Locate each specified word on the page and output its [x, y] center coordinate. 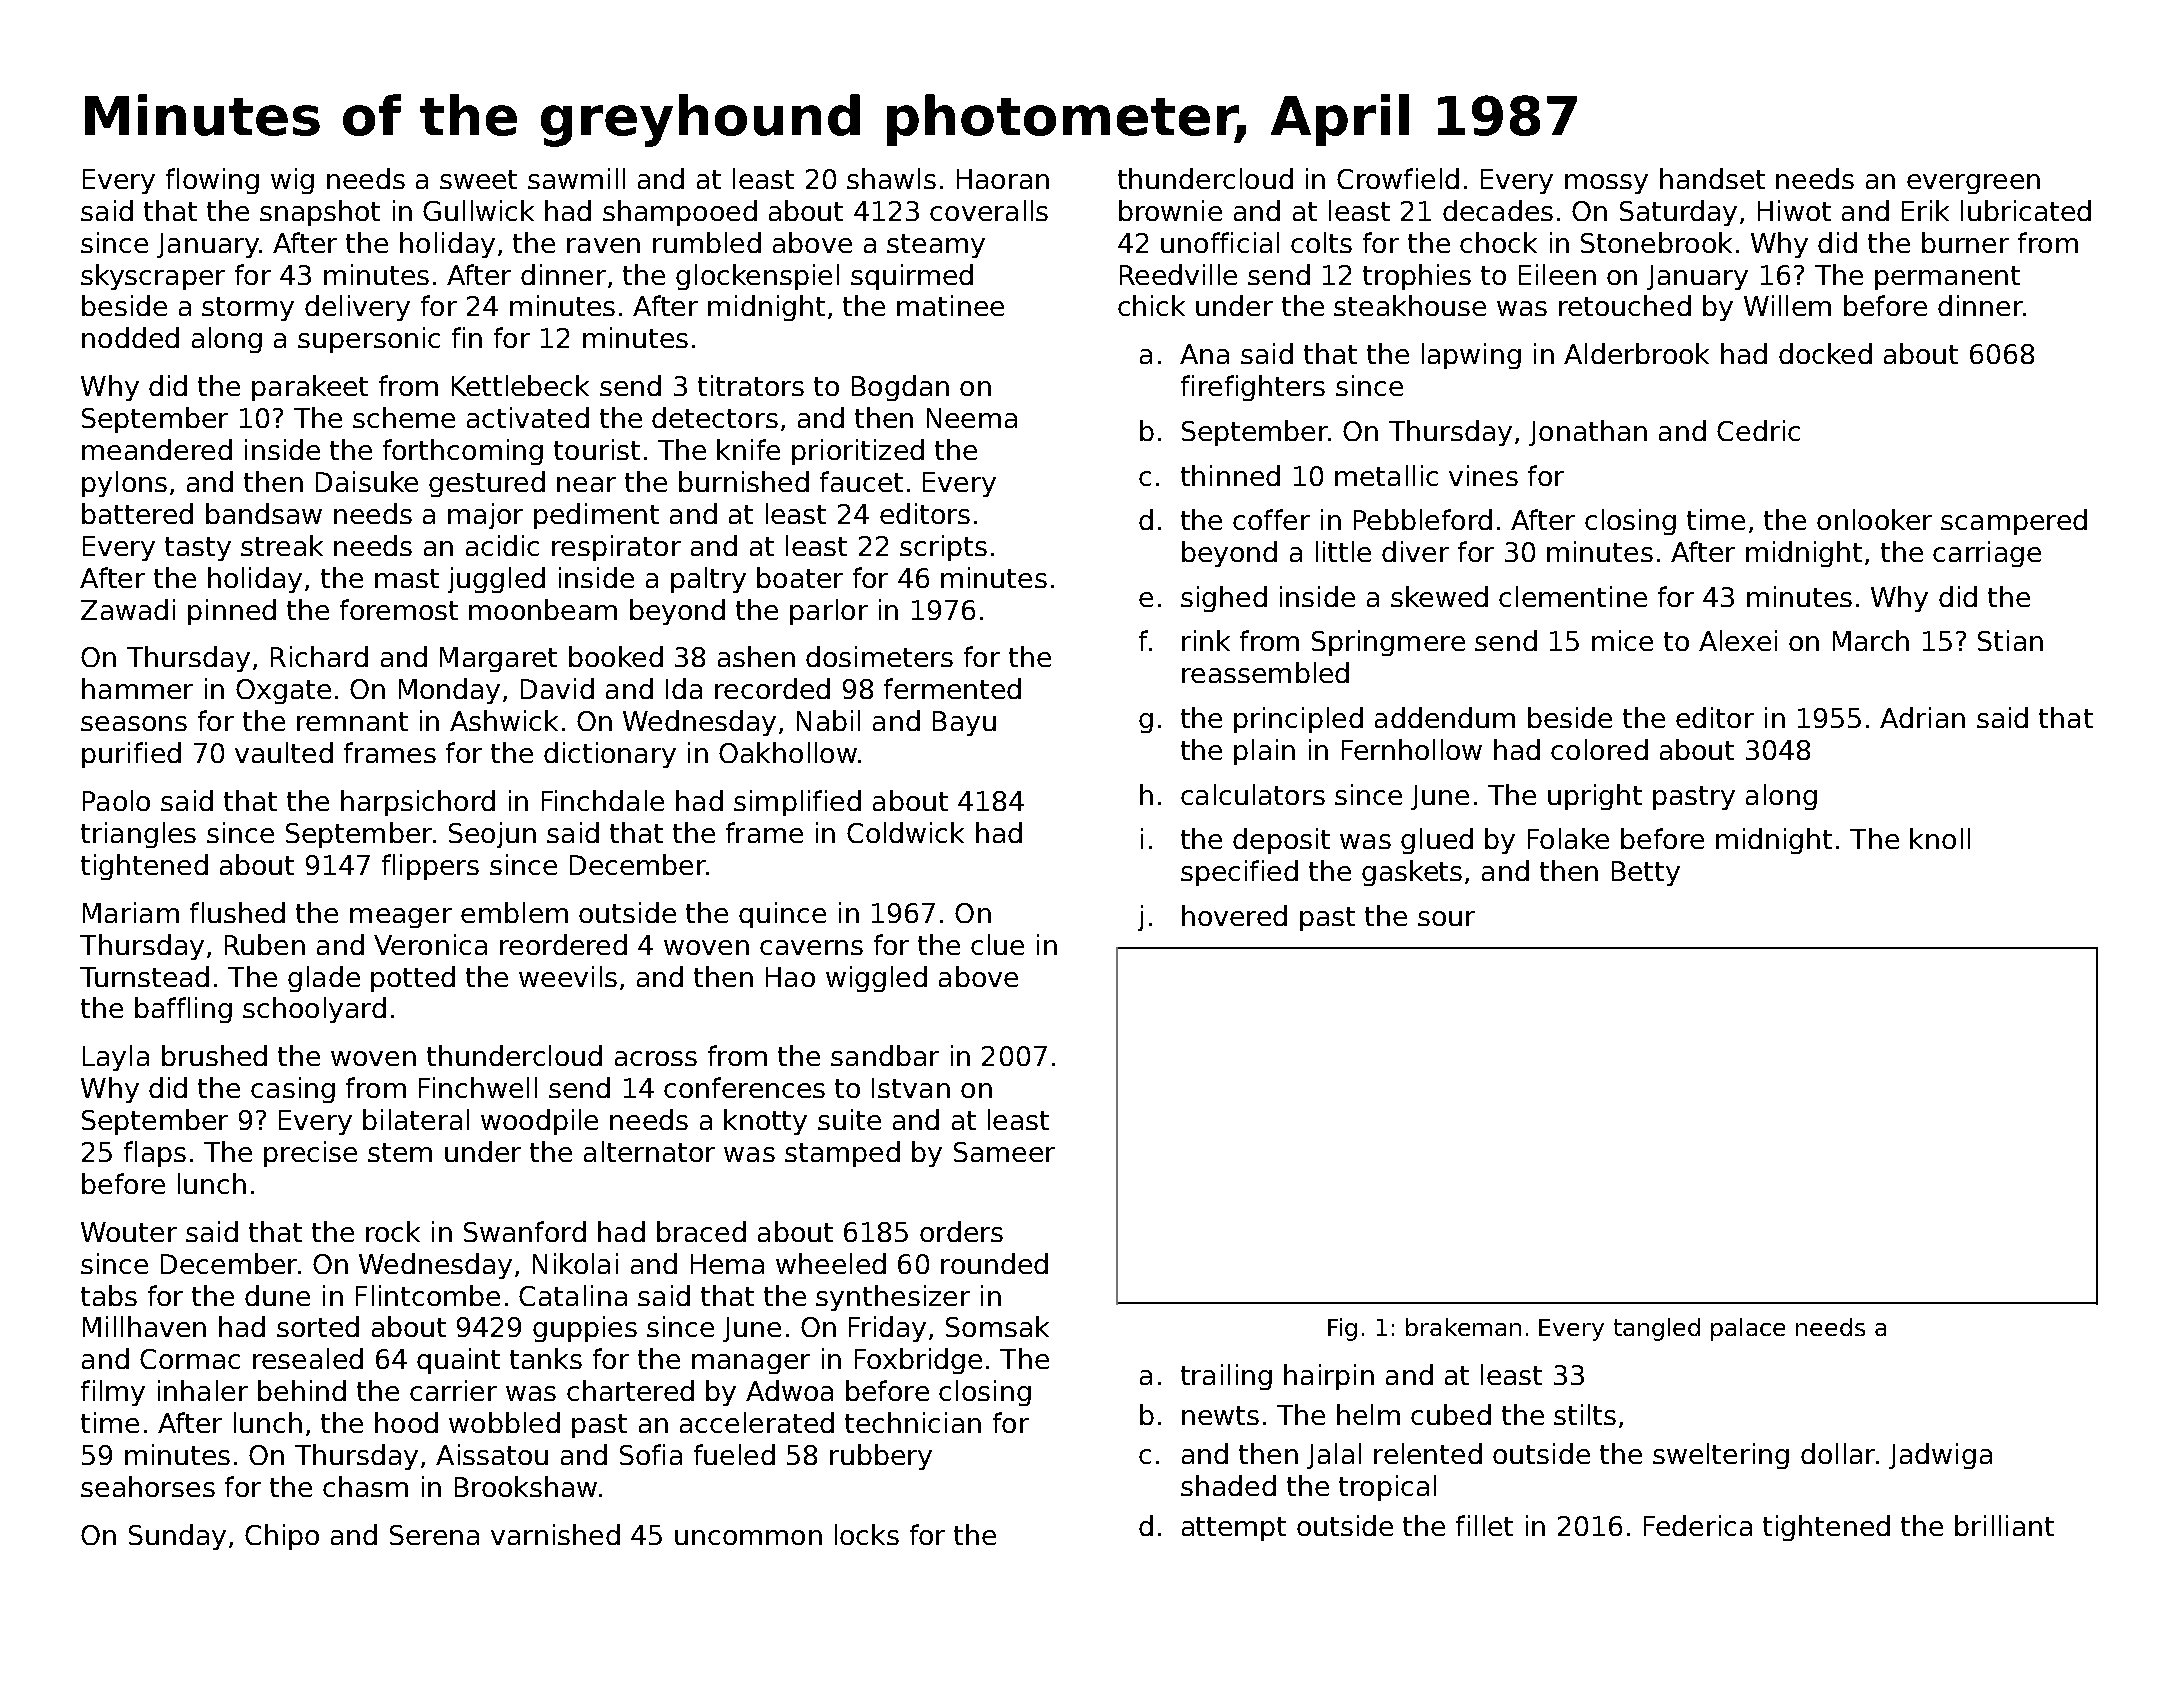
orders [961, 1231]
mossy [1606, 184]
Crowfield [1398, 178]
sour [1446, 918]
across [656, 1058]
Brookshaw [526, 1486]
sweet [478, 179]
